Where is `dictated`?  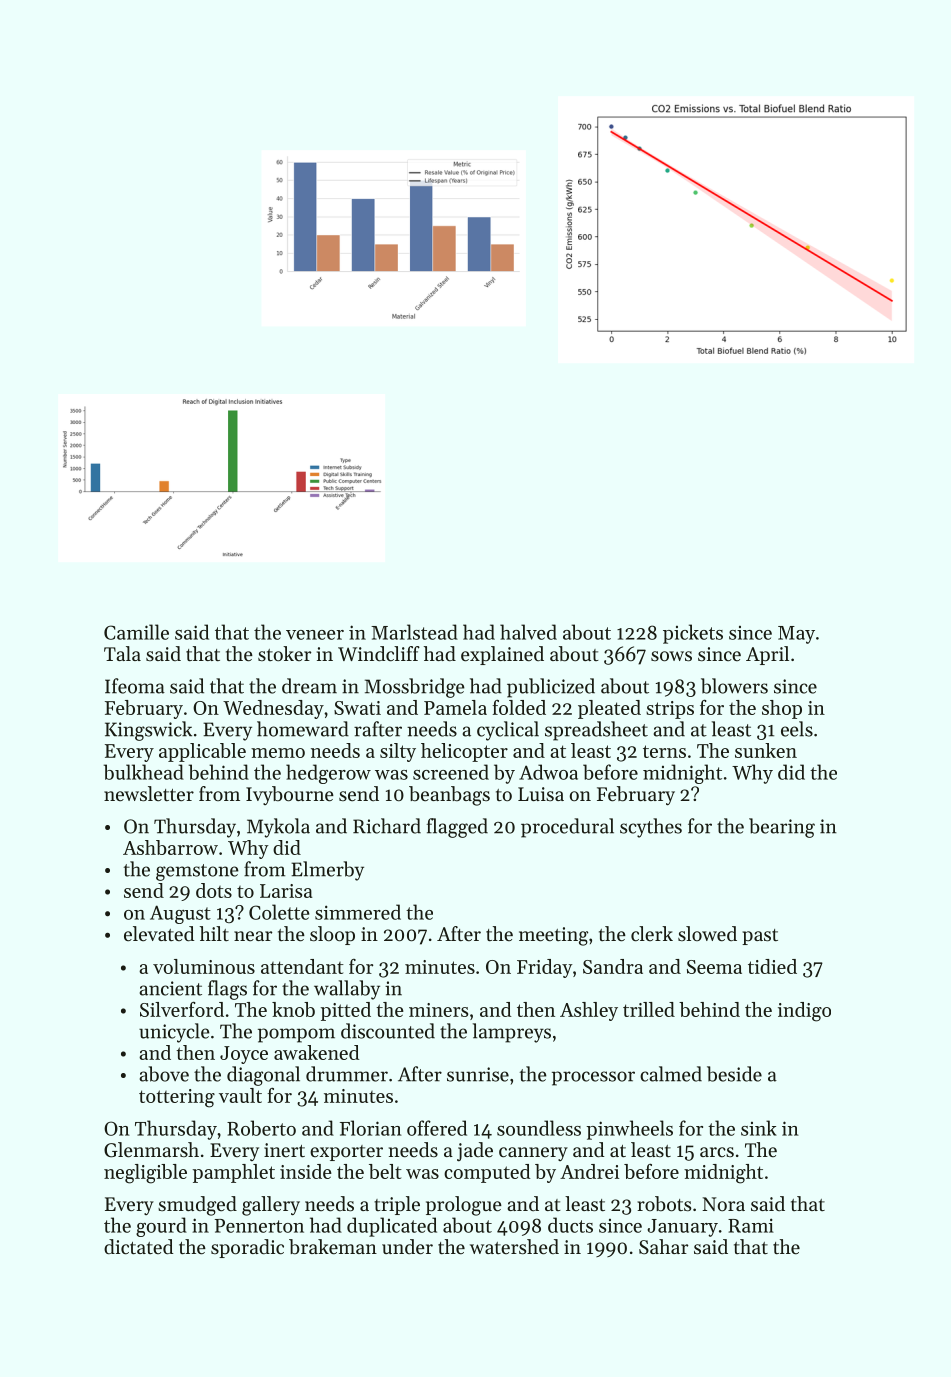
dictated is located at coordinates (139, 1247).
